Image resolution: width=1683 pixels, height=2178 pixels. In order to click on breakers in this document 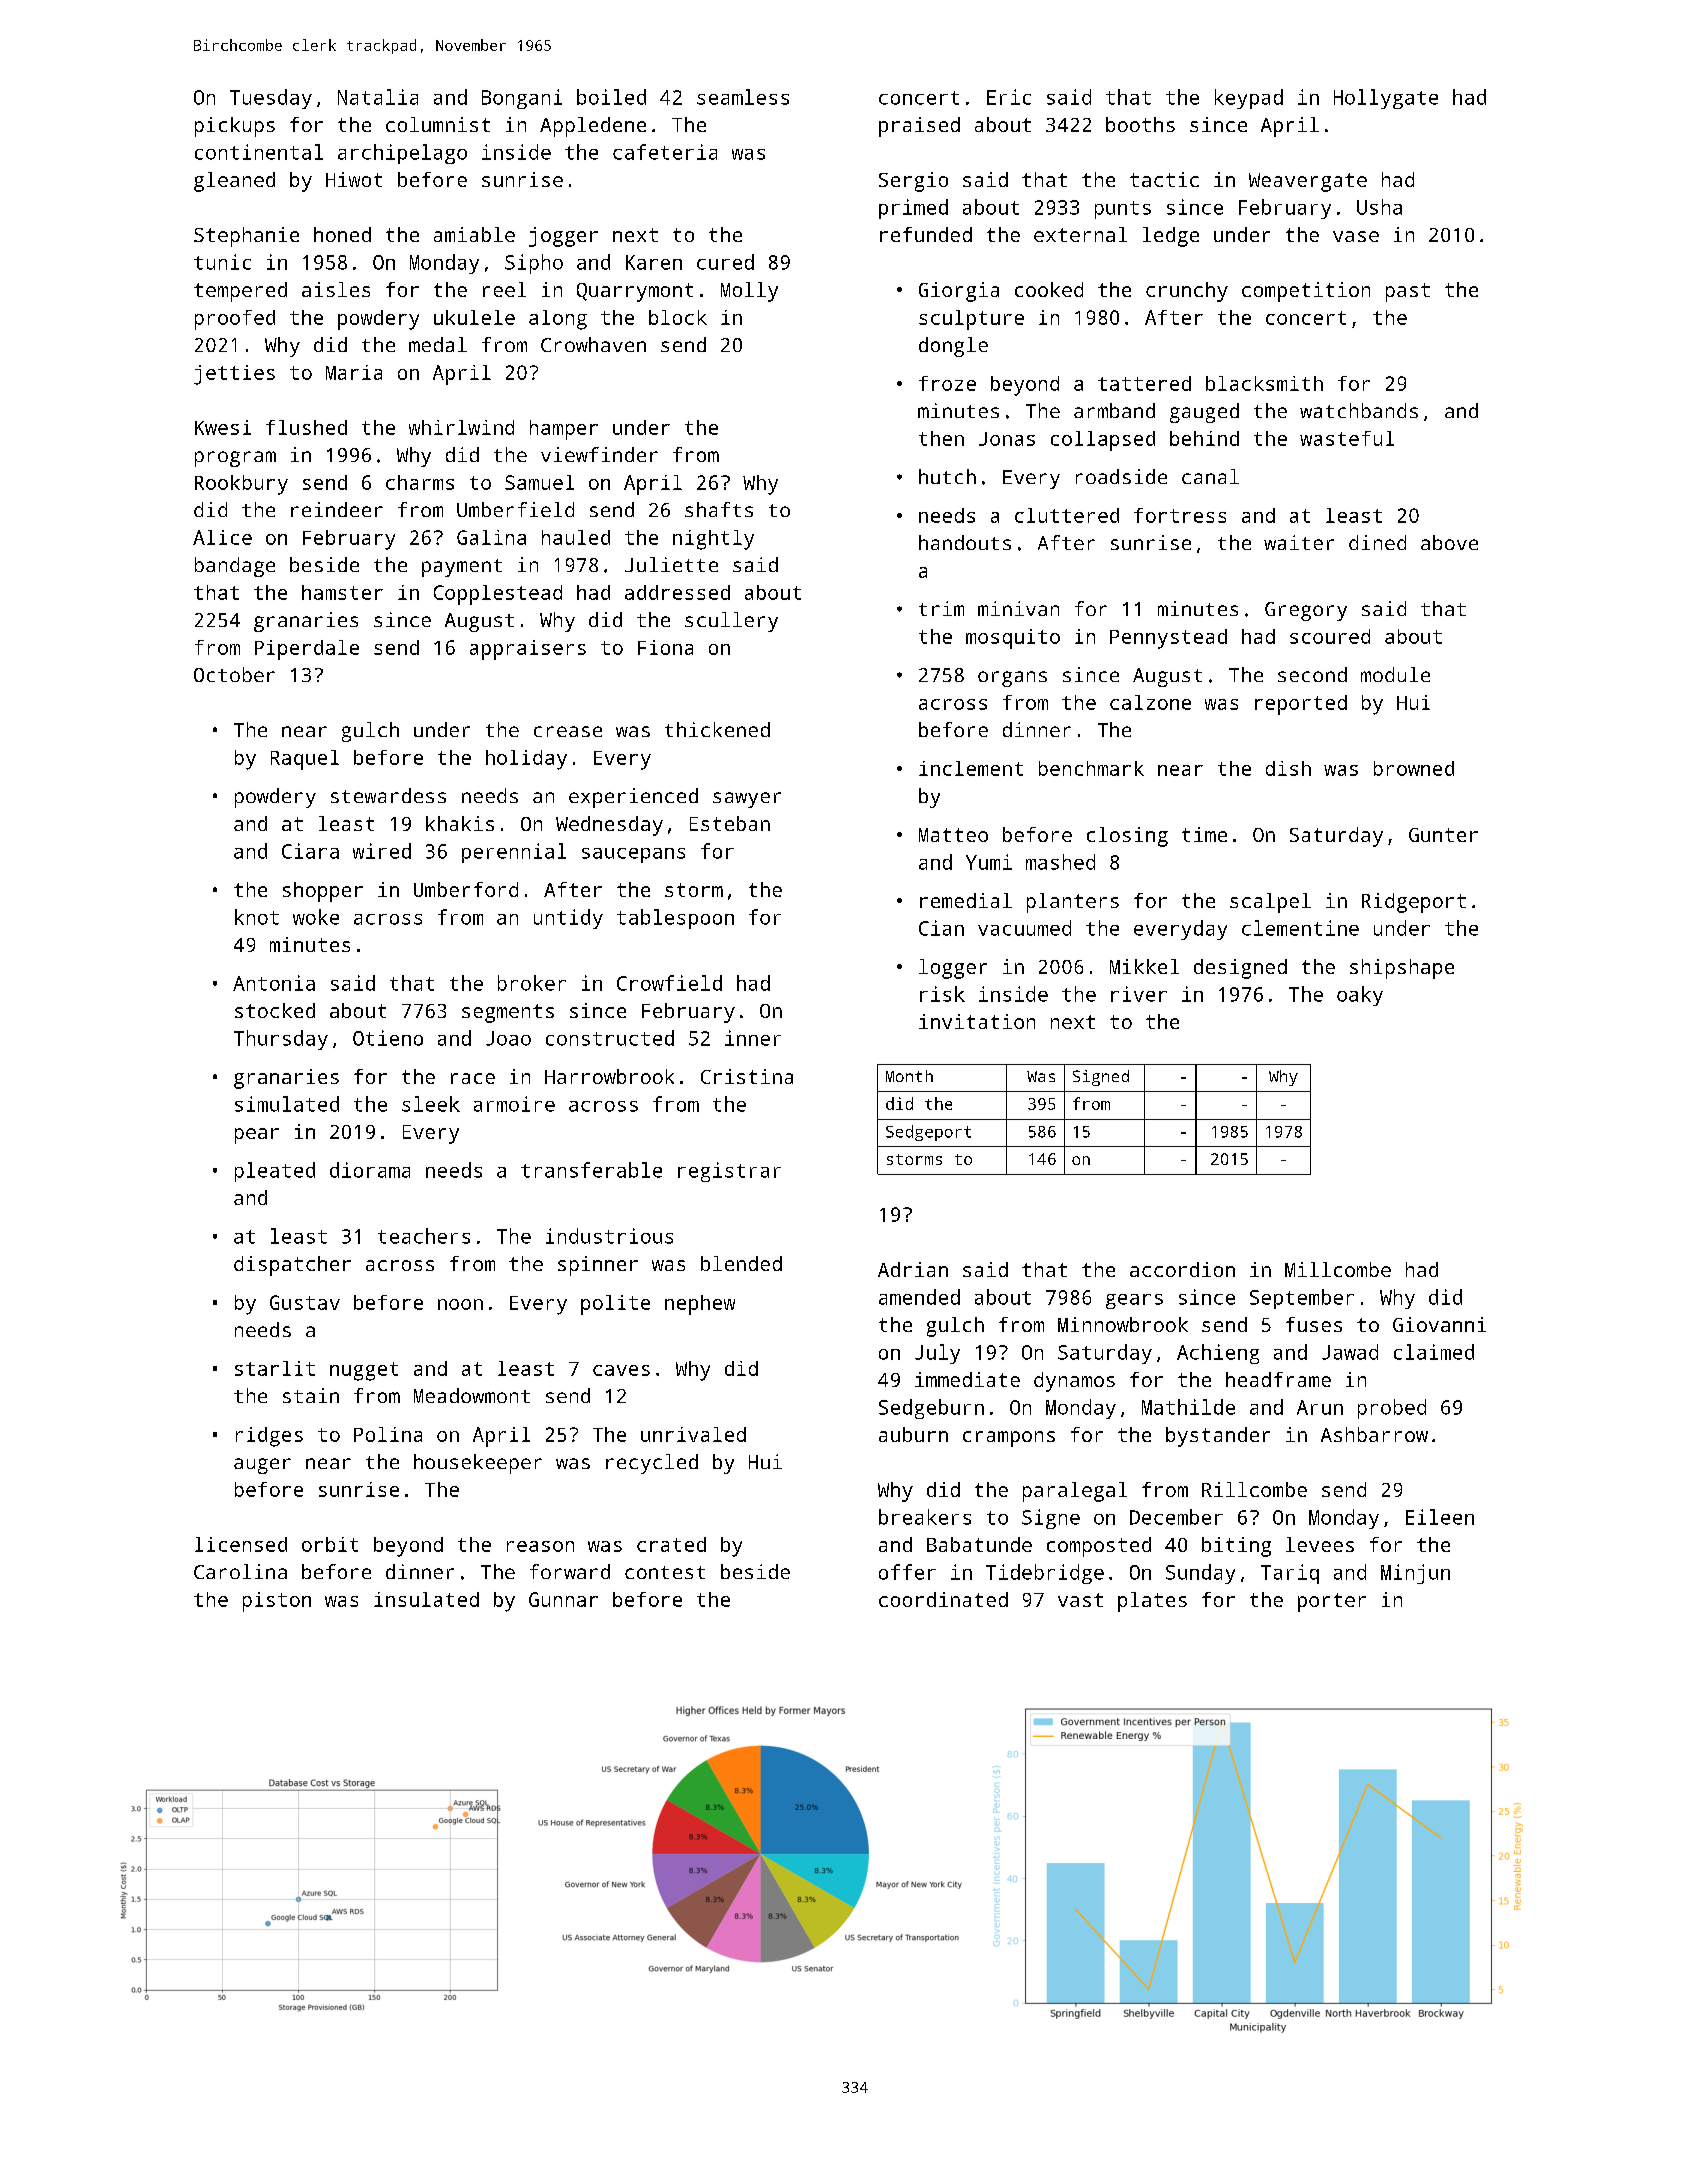, I will do `click(925, 1517)`.
